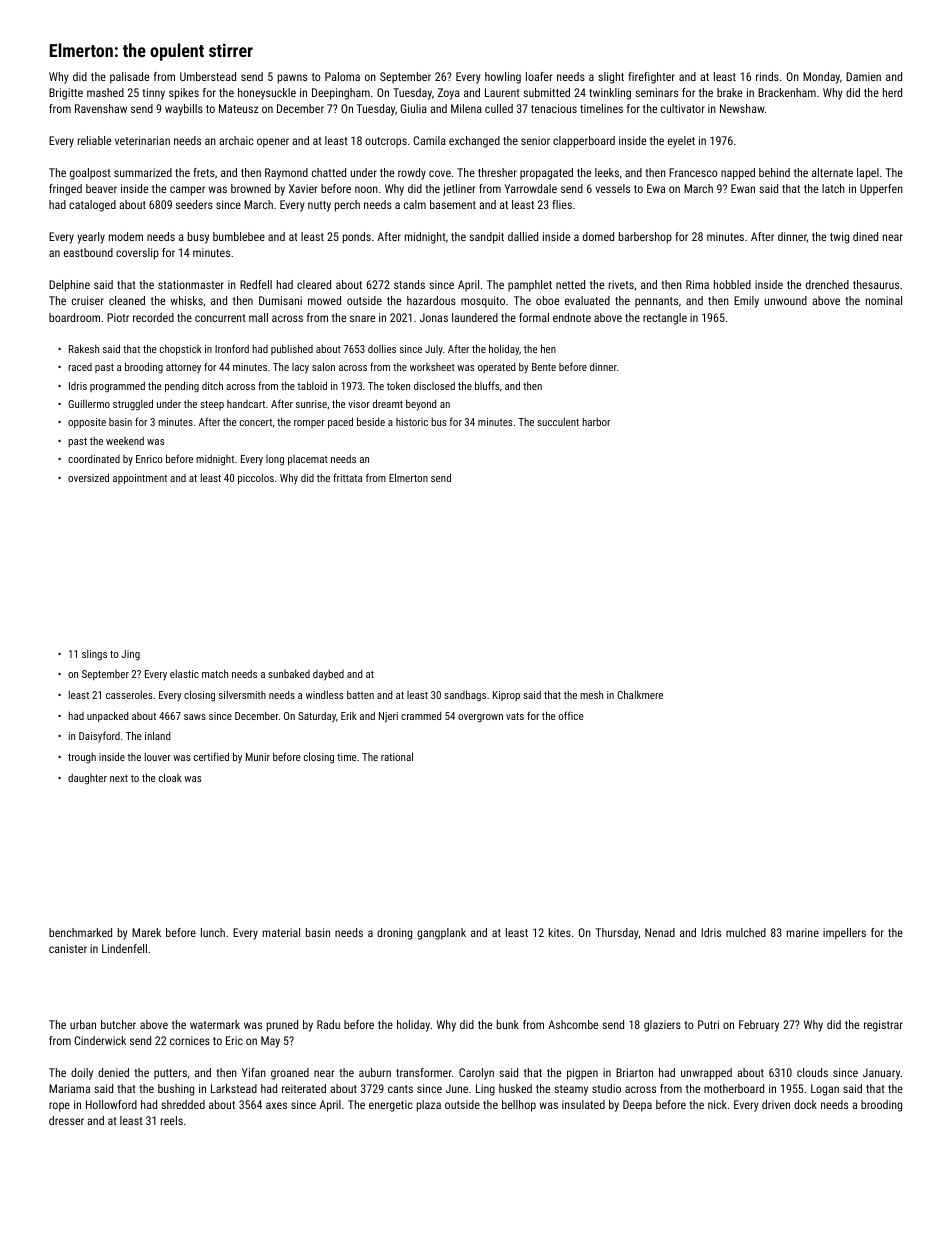 The width and height of the screenshot is (952, 1233). Describe the element at coordinates (519, 1106) in the screenshot. I see `bellhop` at that location.
